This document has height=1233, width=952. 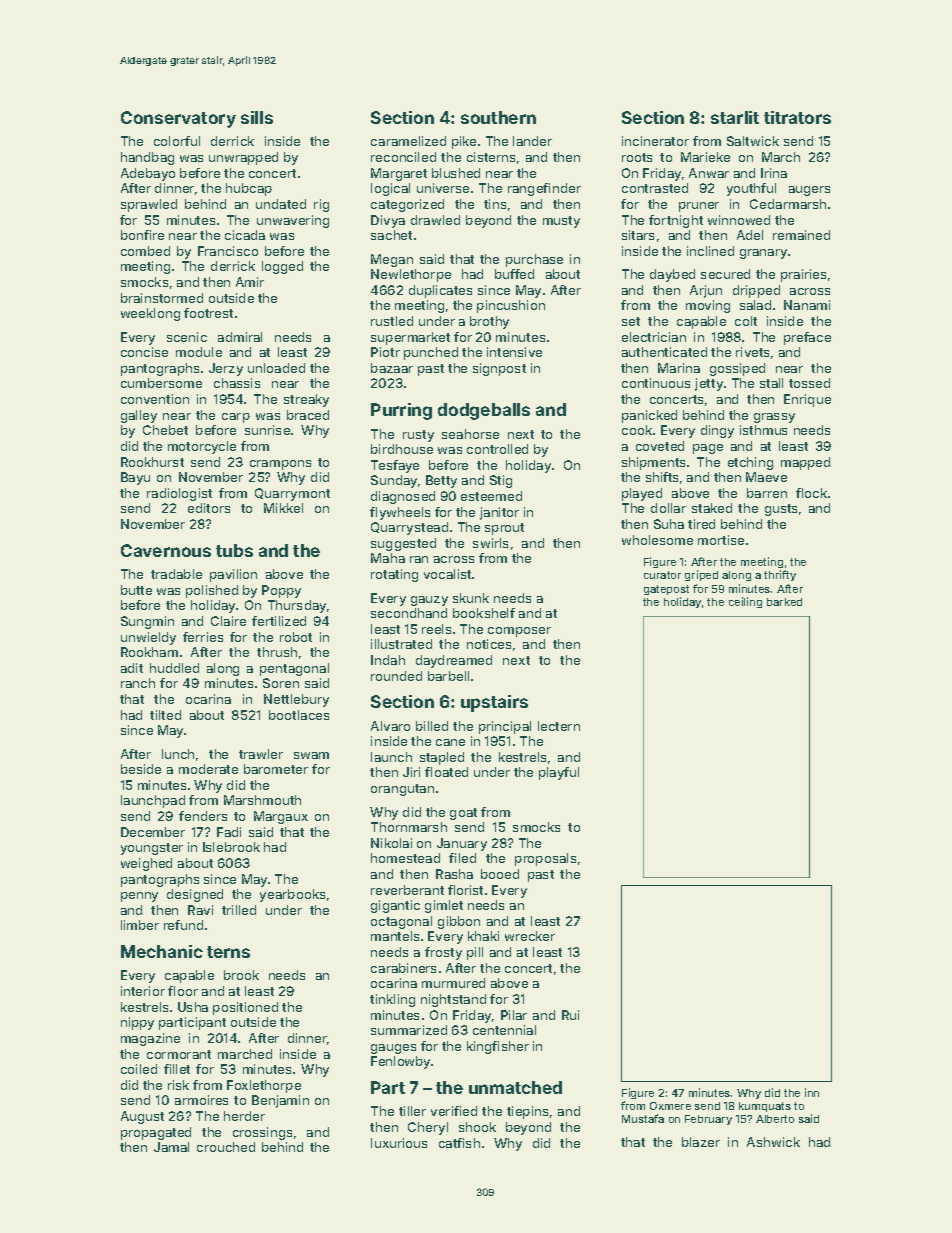 I want to click on proposals, so click(x=545, y=859).
